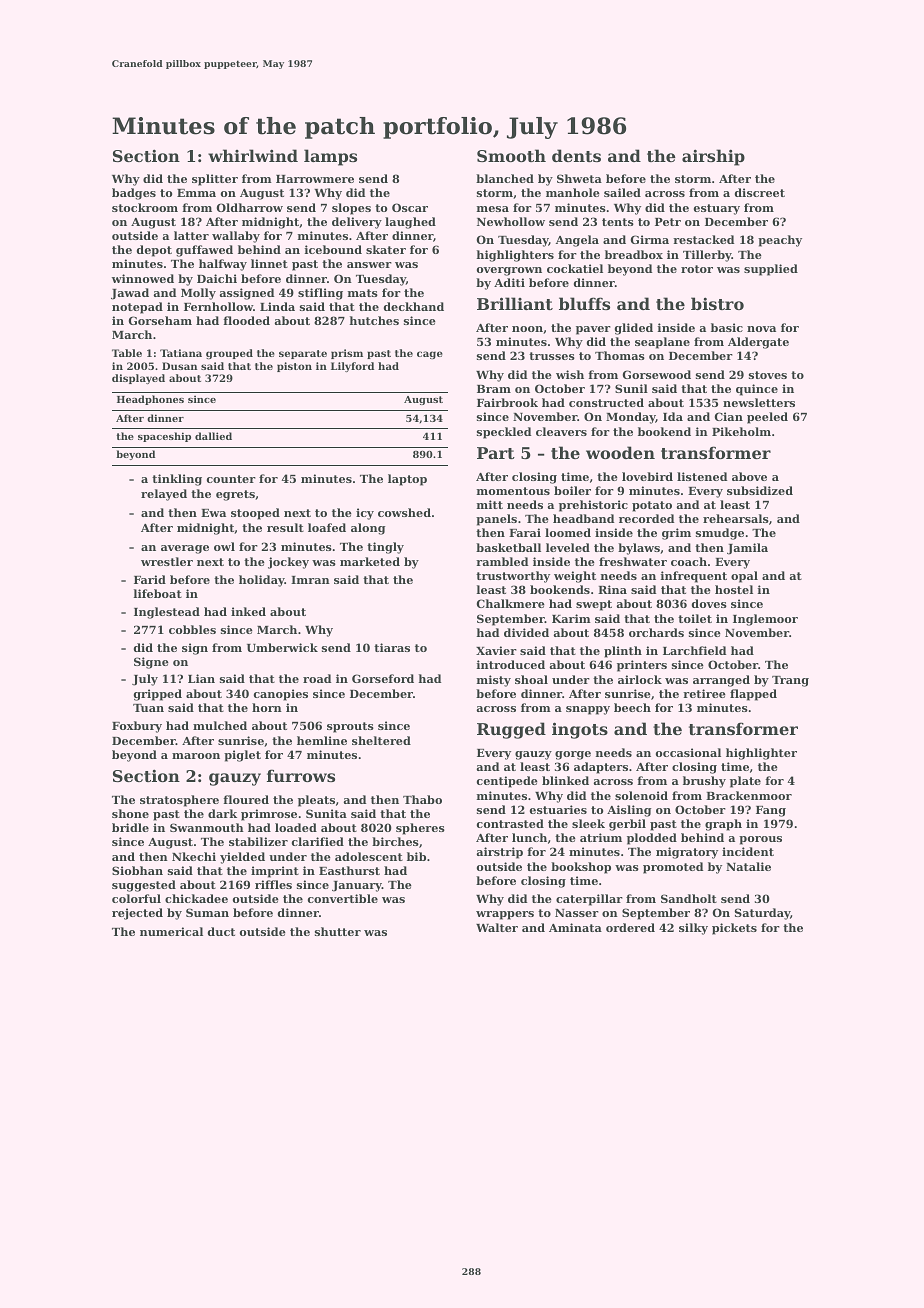  Describe the element at coordinates (768, 375) in the screenshot. I see `stoves` at that location.
